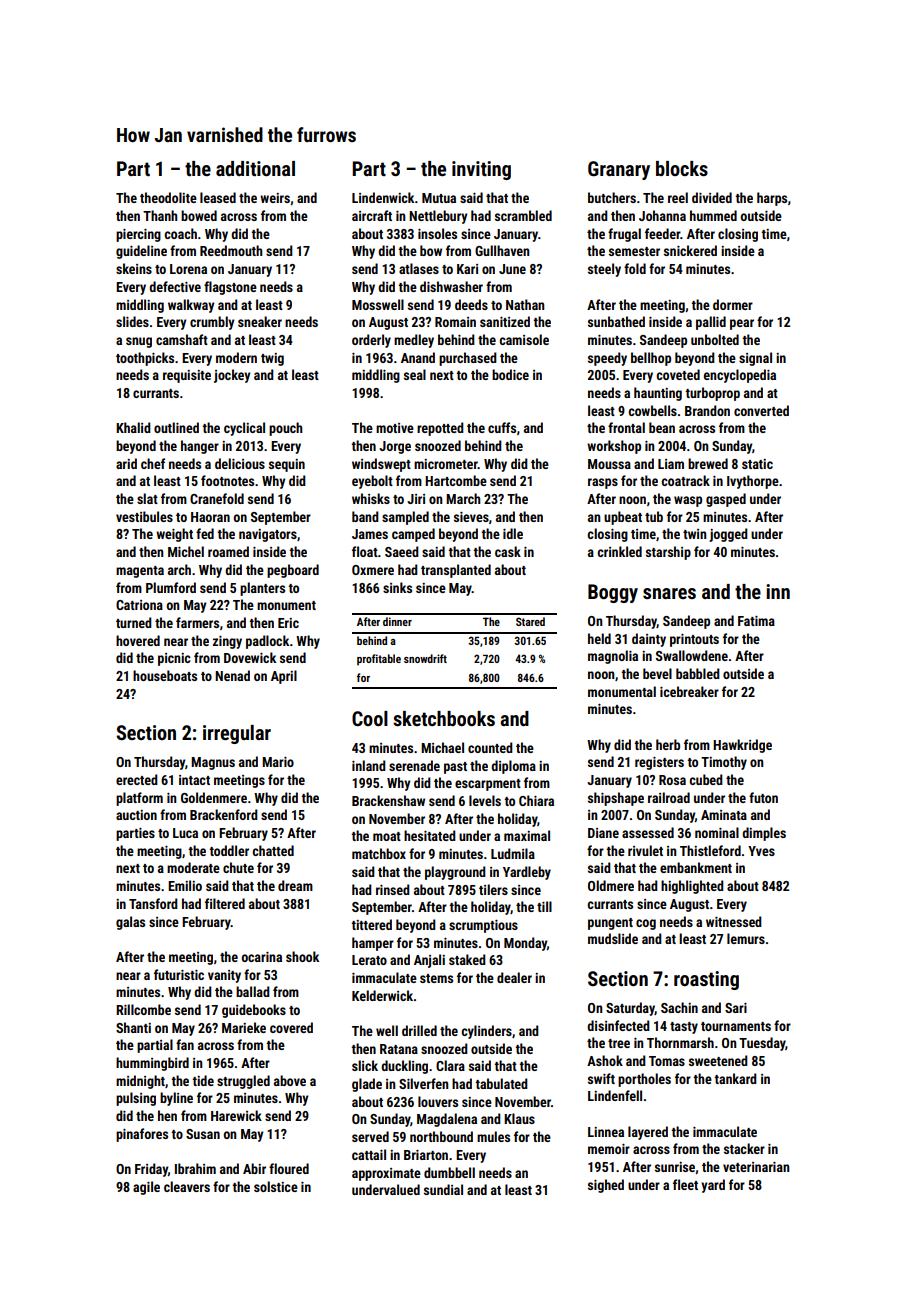 This image has height=1316, width=908. I want to click on sighed, so click(606, 1186).
